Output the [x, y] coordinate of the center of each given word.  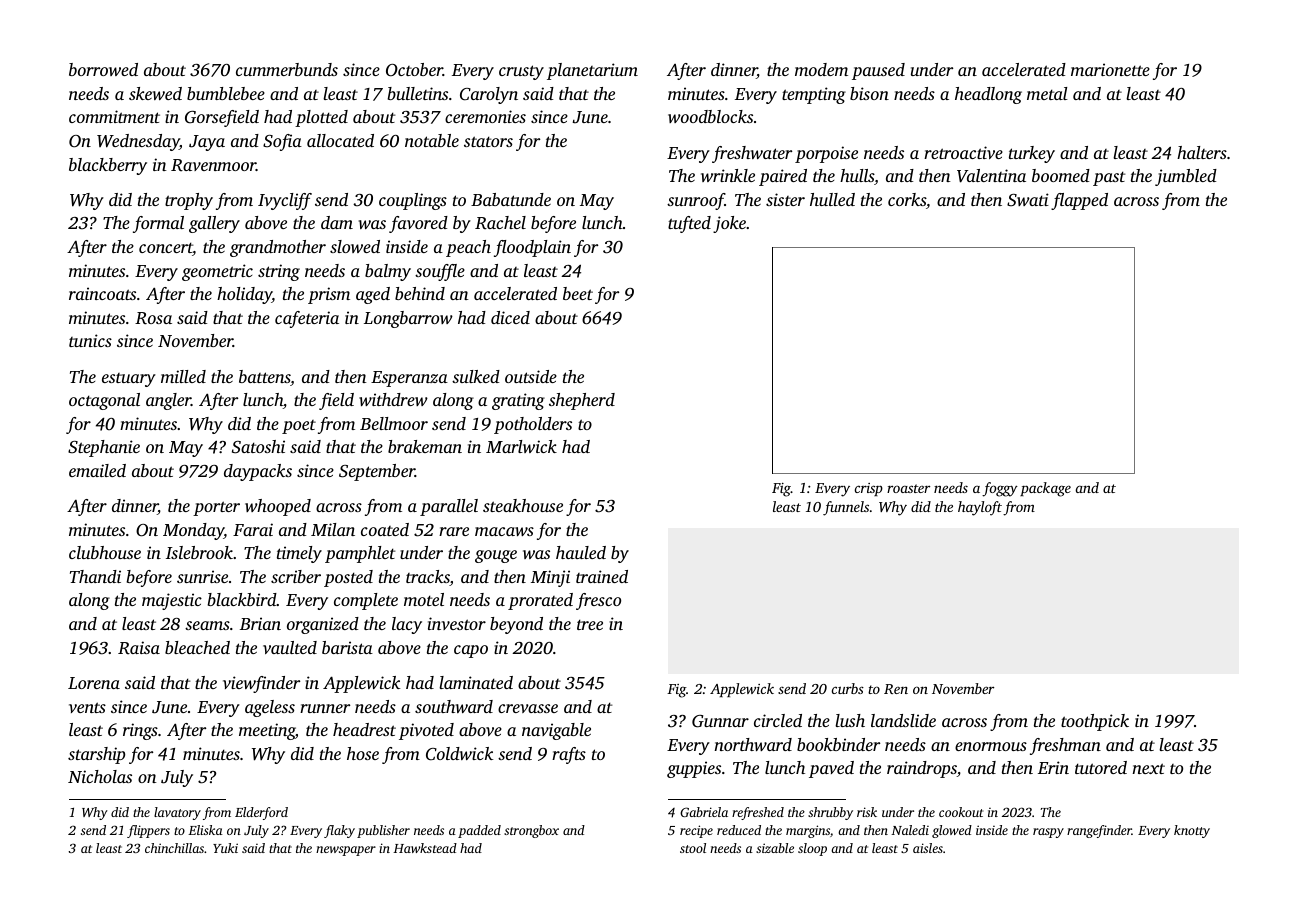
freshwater [752, 154]
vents [87, 707]
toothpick [1095, 722]
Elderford [261, 813]
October [414, 70]
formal [158, 224]
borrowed [103, 69]
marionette [1110, 69]
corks [907, 199]
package [1045, 489]
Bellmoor [394, 423]
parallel [449, 507]
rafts [569, 755]
